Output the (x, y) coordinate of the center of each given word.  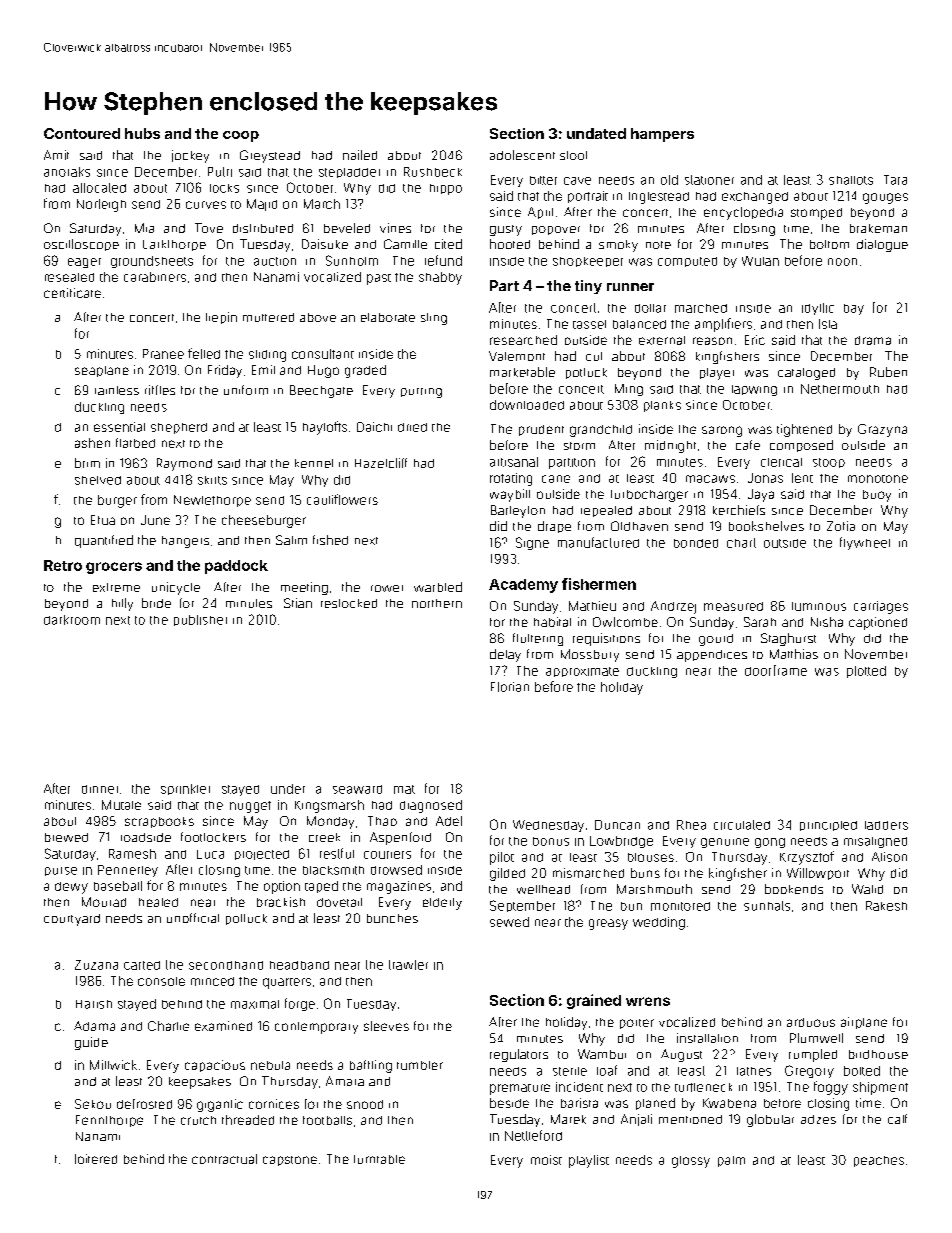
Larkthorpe (174, 245)
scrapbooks (159, 822)
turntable (379, 1159)
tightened (804, 430)
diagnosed (431, 806)
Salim (291, 540)
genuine (725, 843)
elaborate (388, 317)
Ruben (888, 372)
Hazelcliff (381, 463)
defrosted (144, 1104)
